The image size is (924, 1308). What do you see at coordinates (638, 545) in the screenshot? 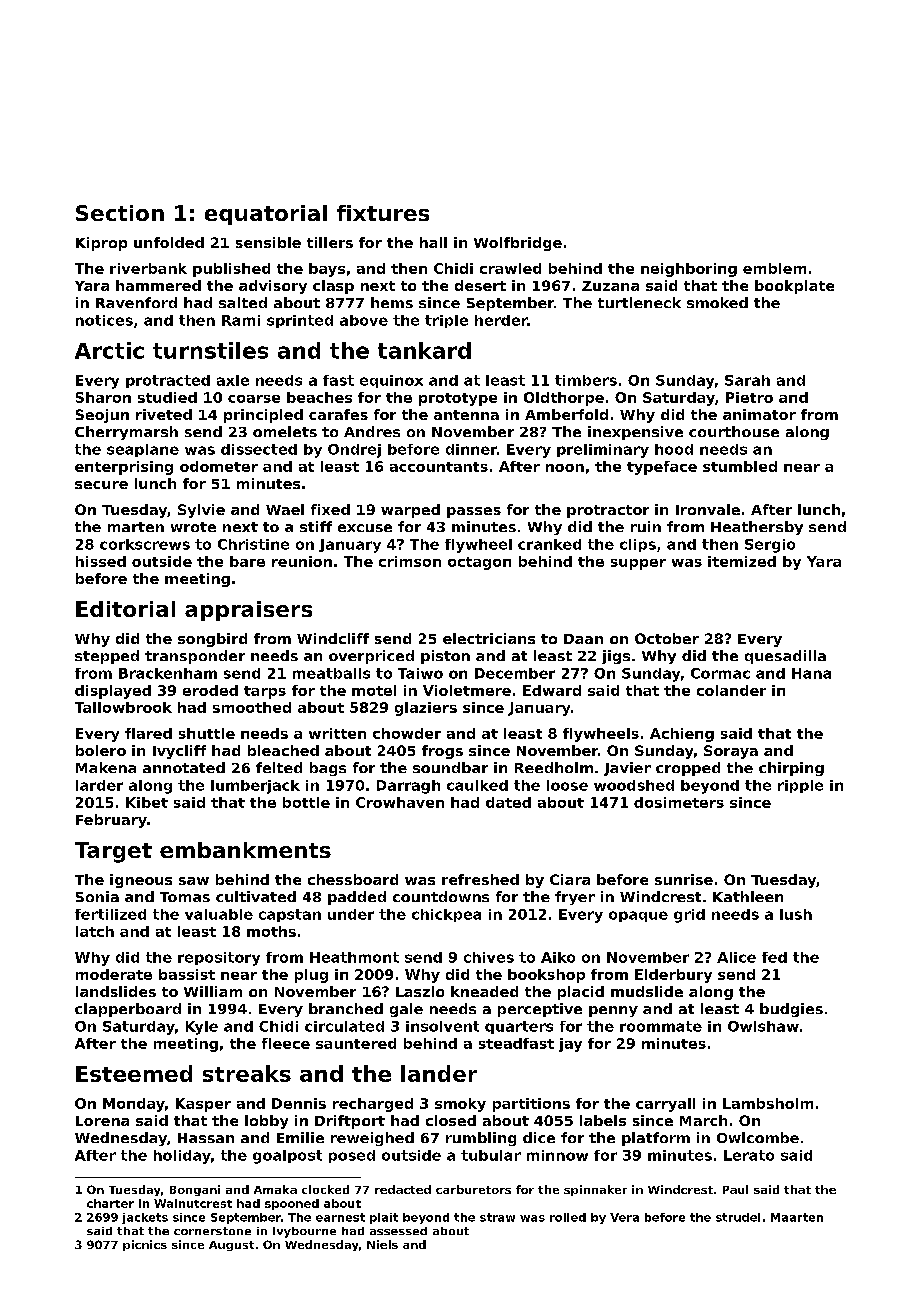
I see `clips` at bounding box center [638, 545].
